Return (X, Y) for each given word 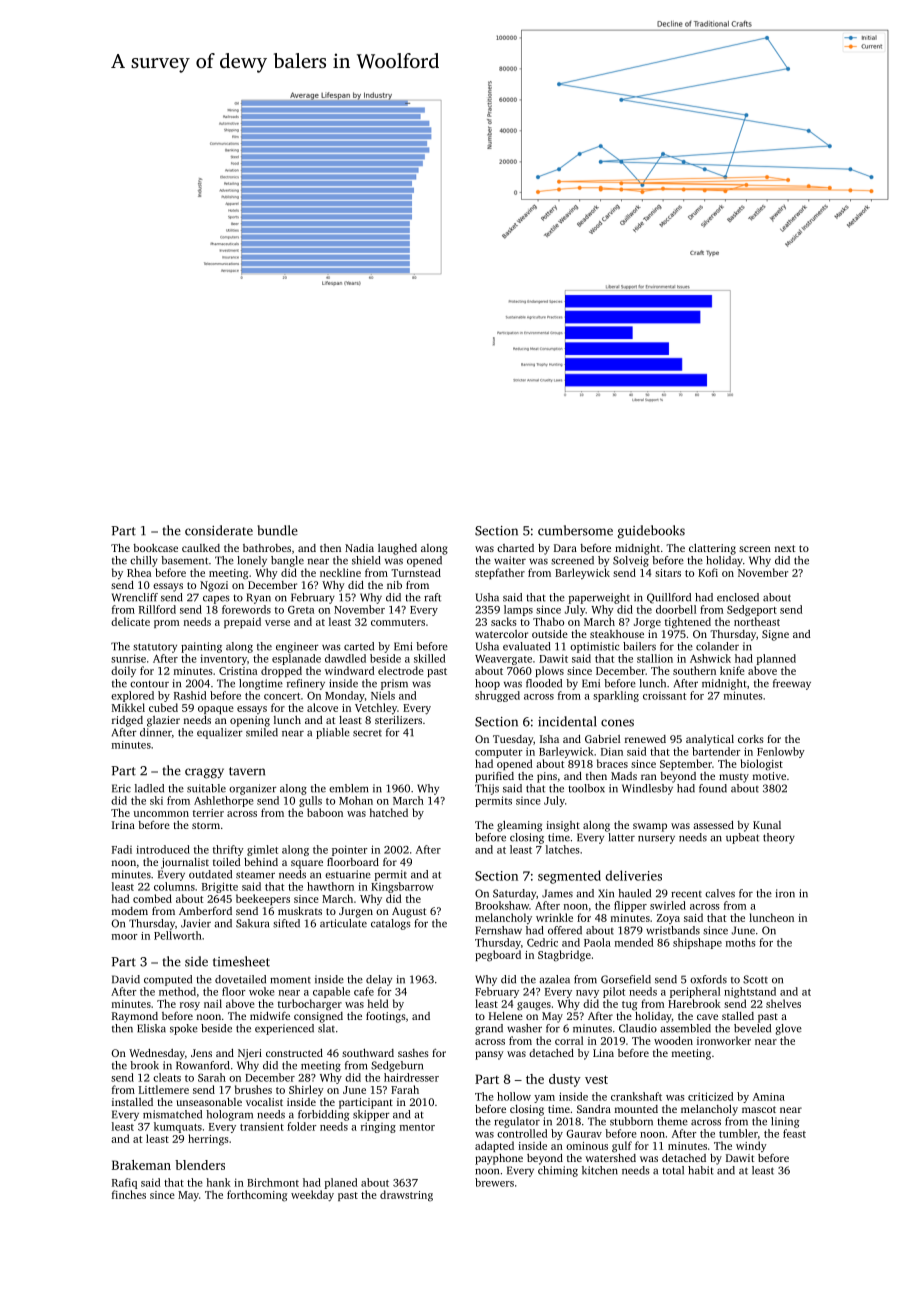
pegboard (498, 956)
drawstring (406, 1196)
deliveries (633, 875)
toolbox (586, 788)
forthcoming (257, 1196)
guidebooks (651, 532)
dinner (156, 732)
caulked (201, 548)
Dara (565, 548)
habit (700, 1170)
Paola (597, 942)
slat (326, 1028)
